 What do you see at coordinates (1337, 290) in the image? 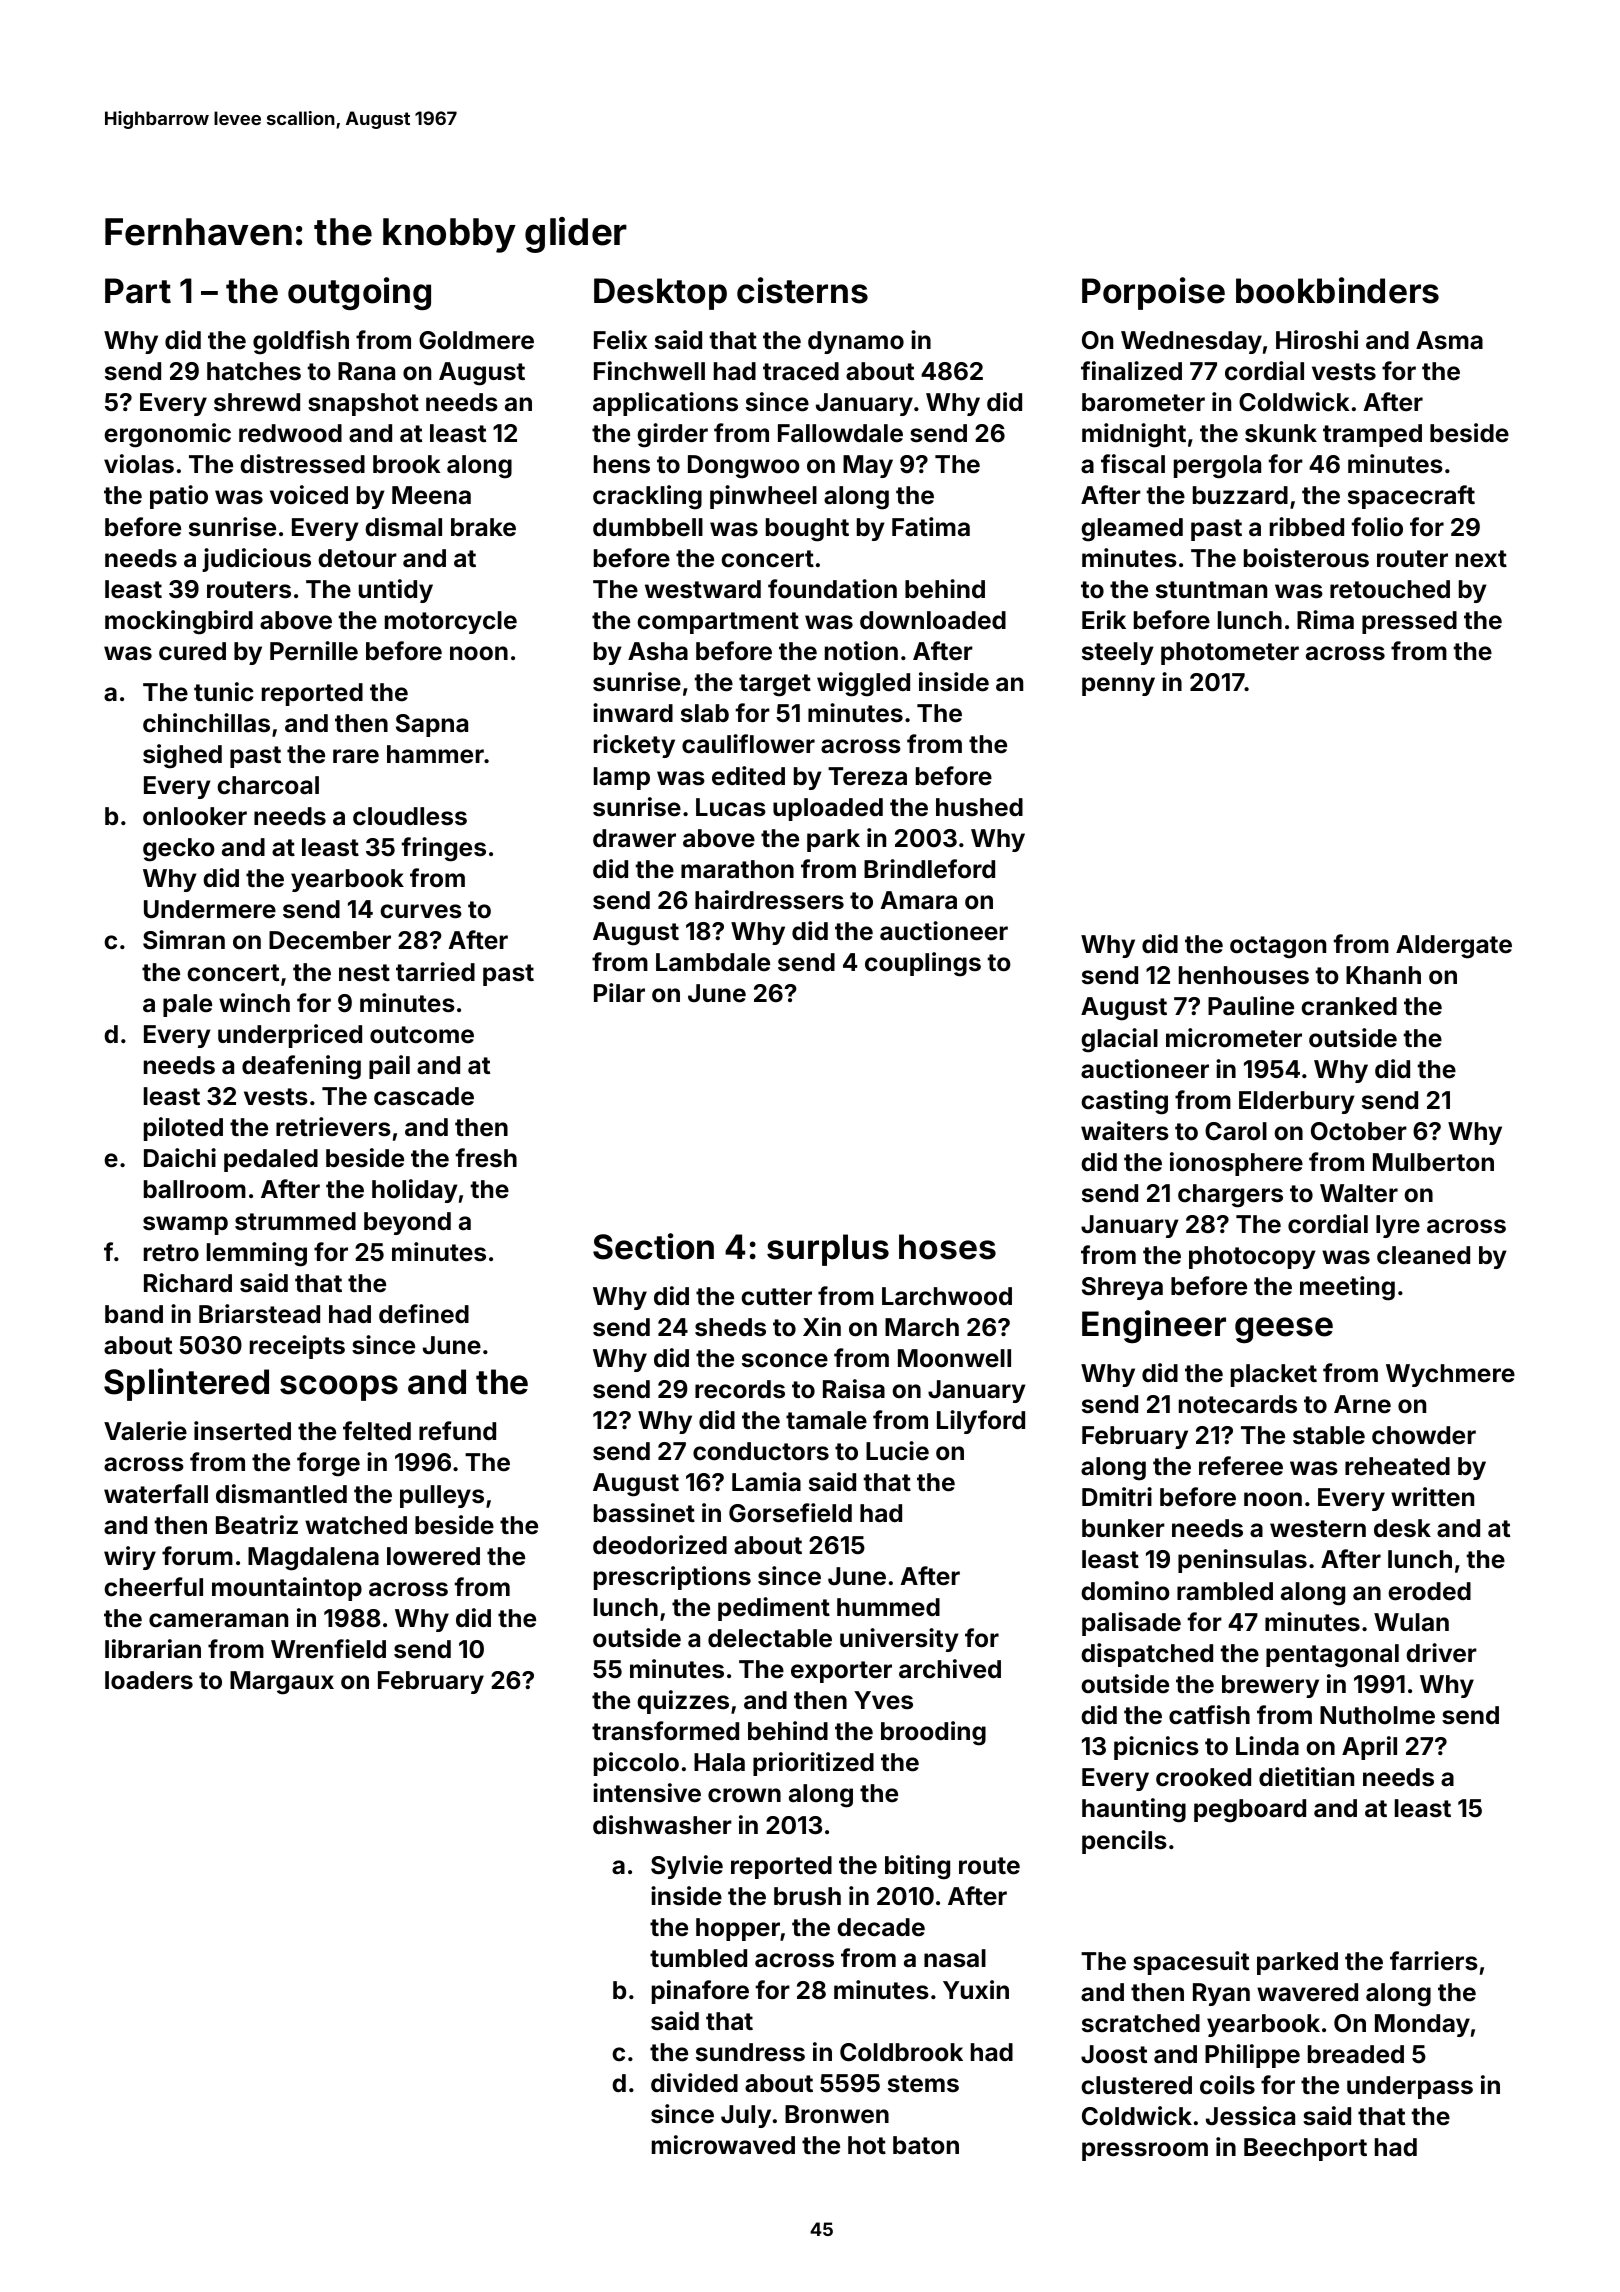
I see `bookbinders` at bounding box center [1337, 290].
